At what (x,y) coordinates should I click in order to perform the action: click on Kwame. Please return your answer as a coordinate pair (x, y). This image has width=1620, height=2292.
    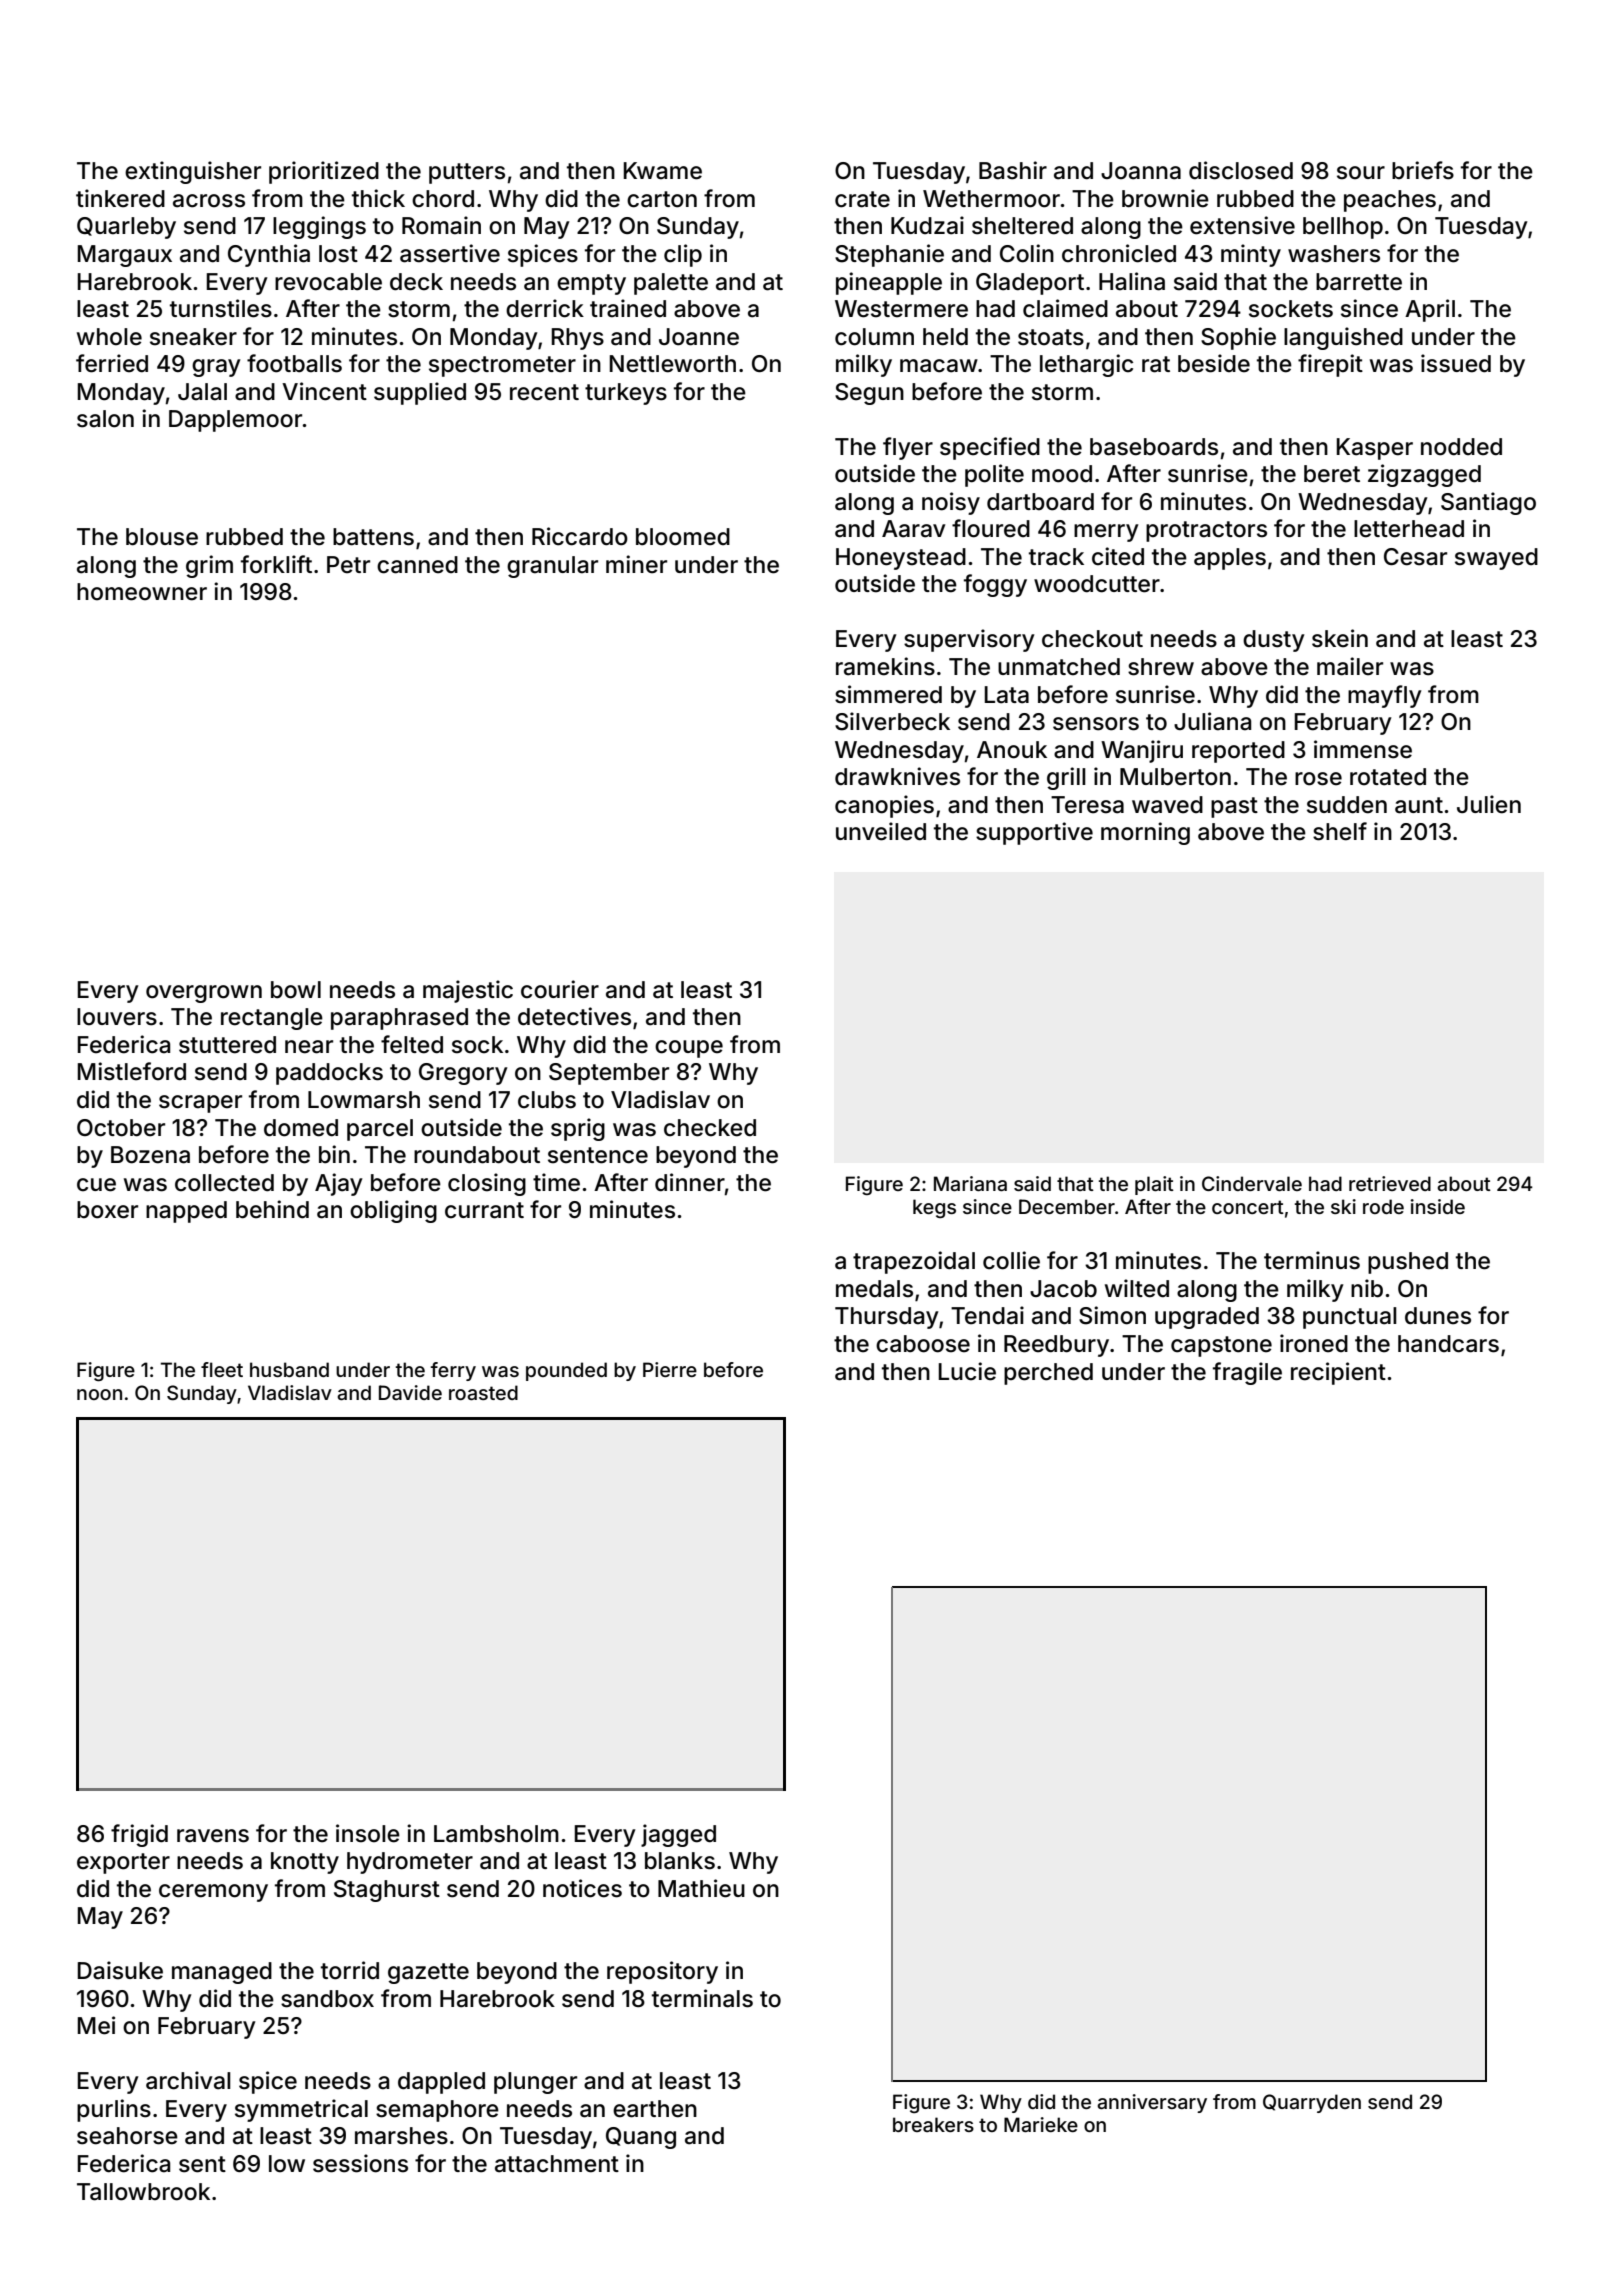
    Looking at the image, I should click on (663, 171).
